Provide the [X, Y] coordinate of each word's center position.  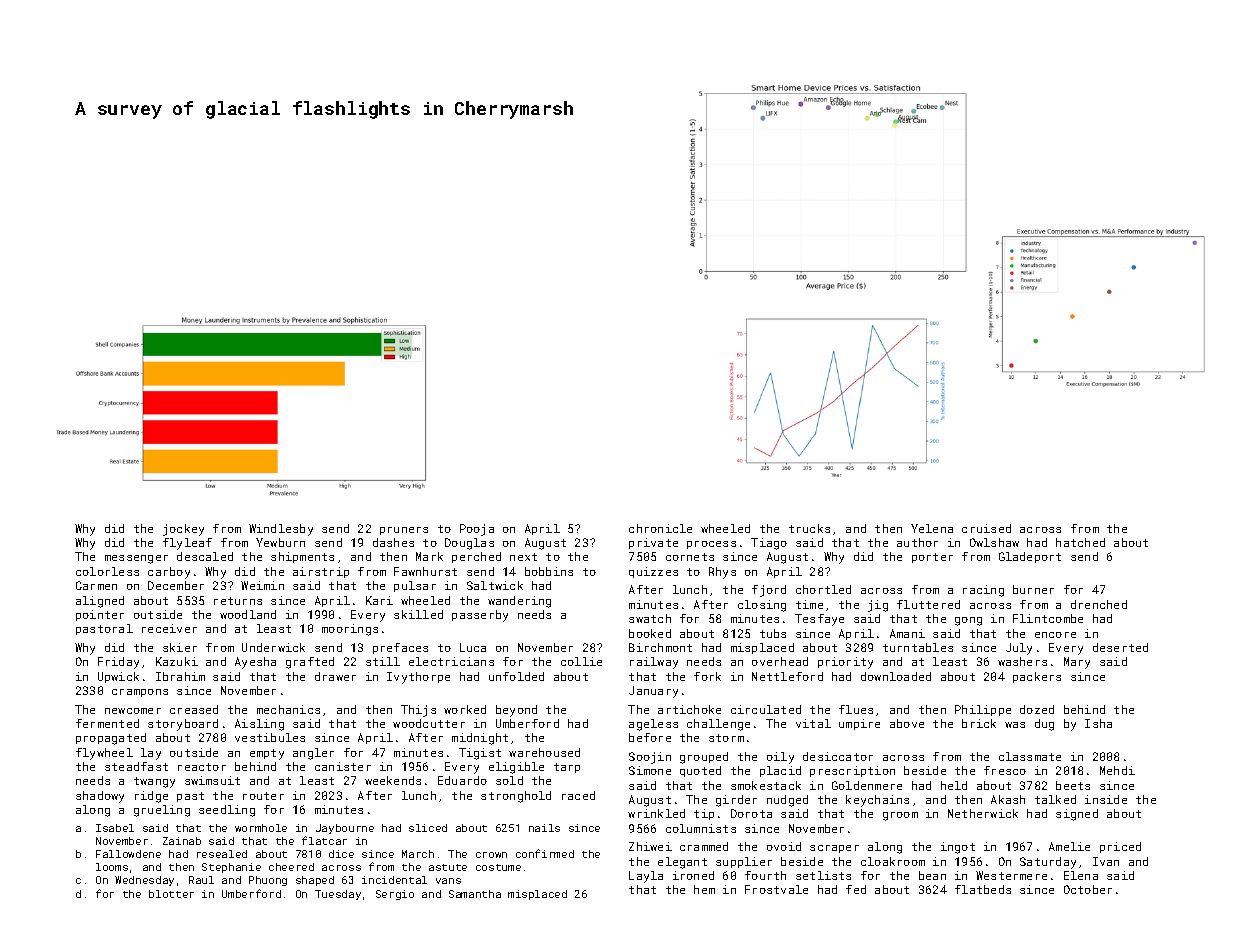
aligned [100, 602]
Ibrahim [180, 676]
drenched [1099, 604]
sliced [428, 828]
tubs [773, 633]
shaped [315, 881]
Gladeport [1030, 557]
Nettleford [787, 676]
